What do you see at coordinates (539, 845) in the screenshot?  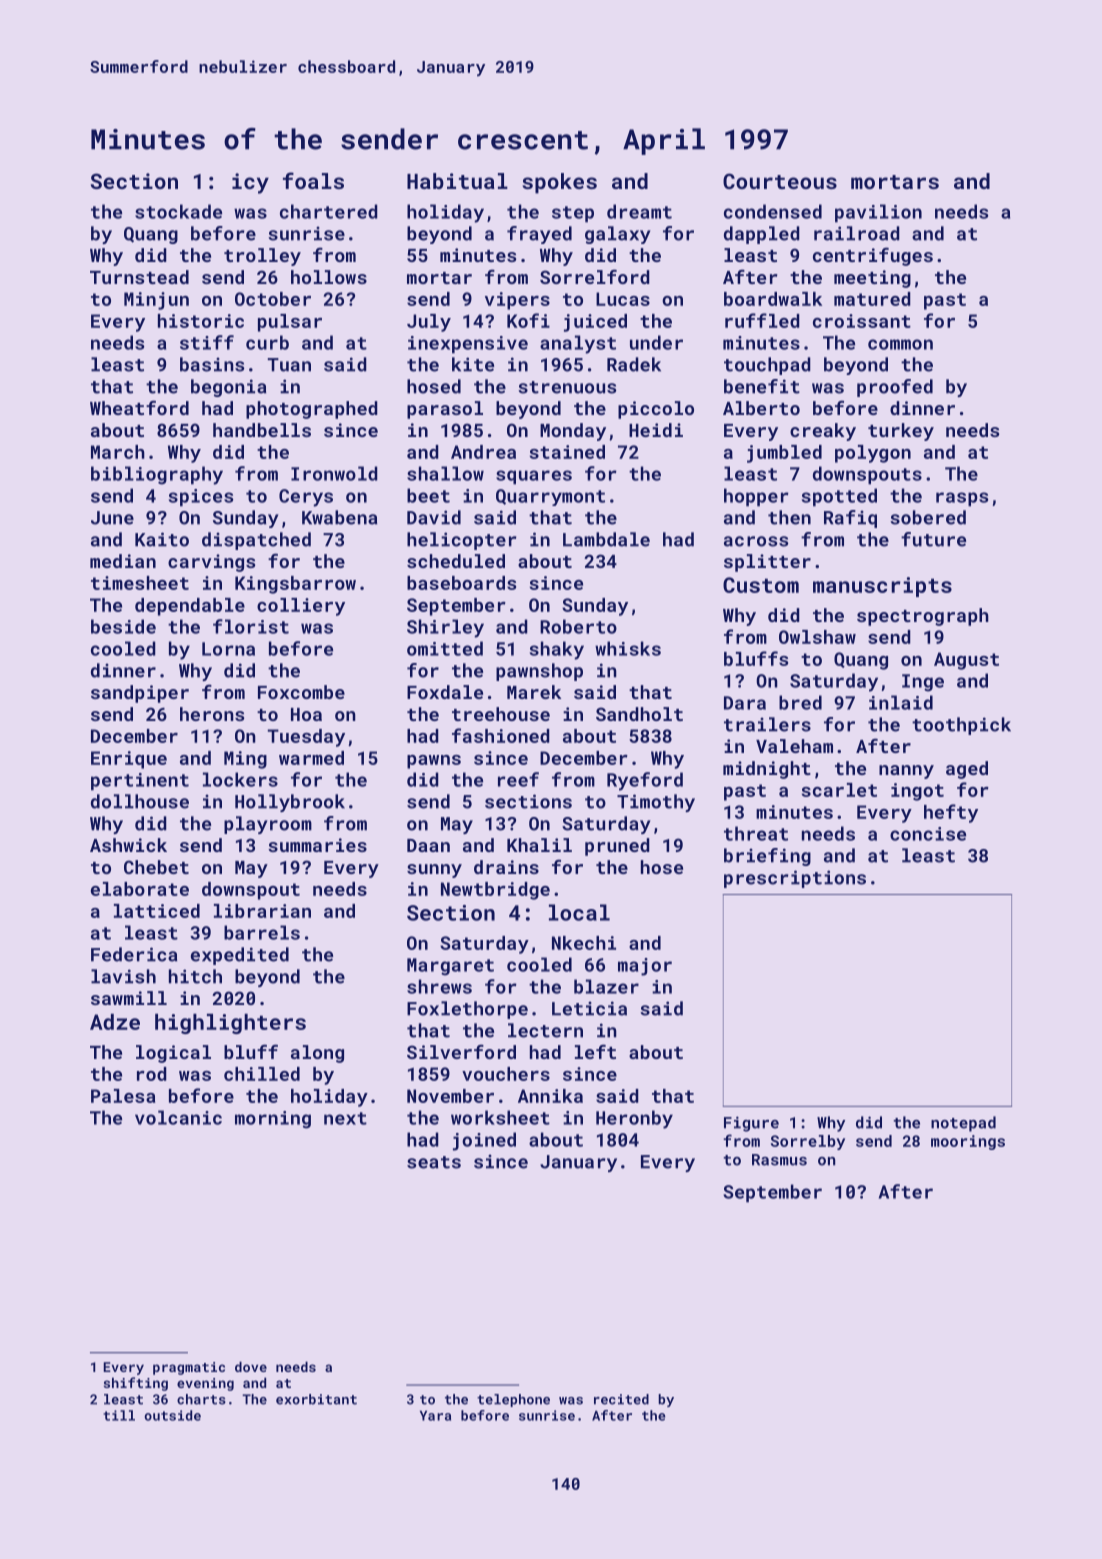 I see `Khalil` at bounding box center [539, 845].
